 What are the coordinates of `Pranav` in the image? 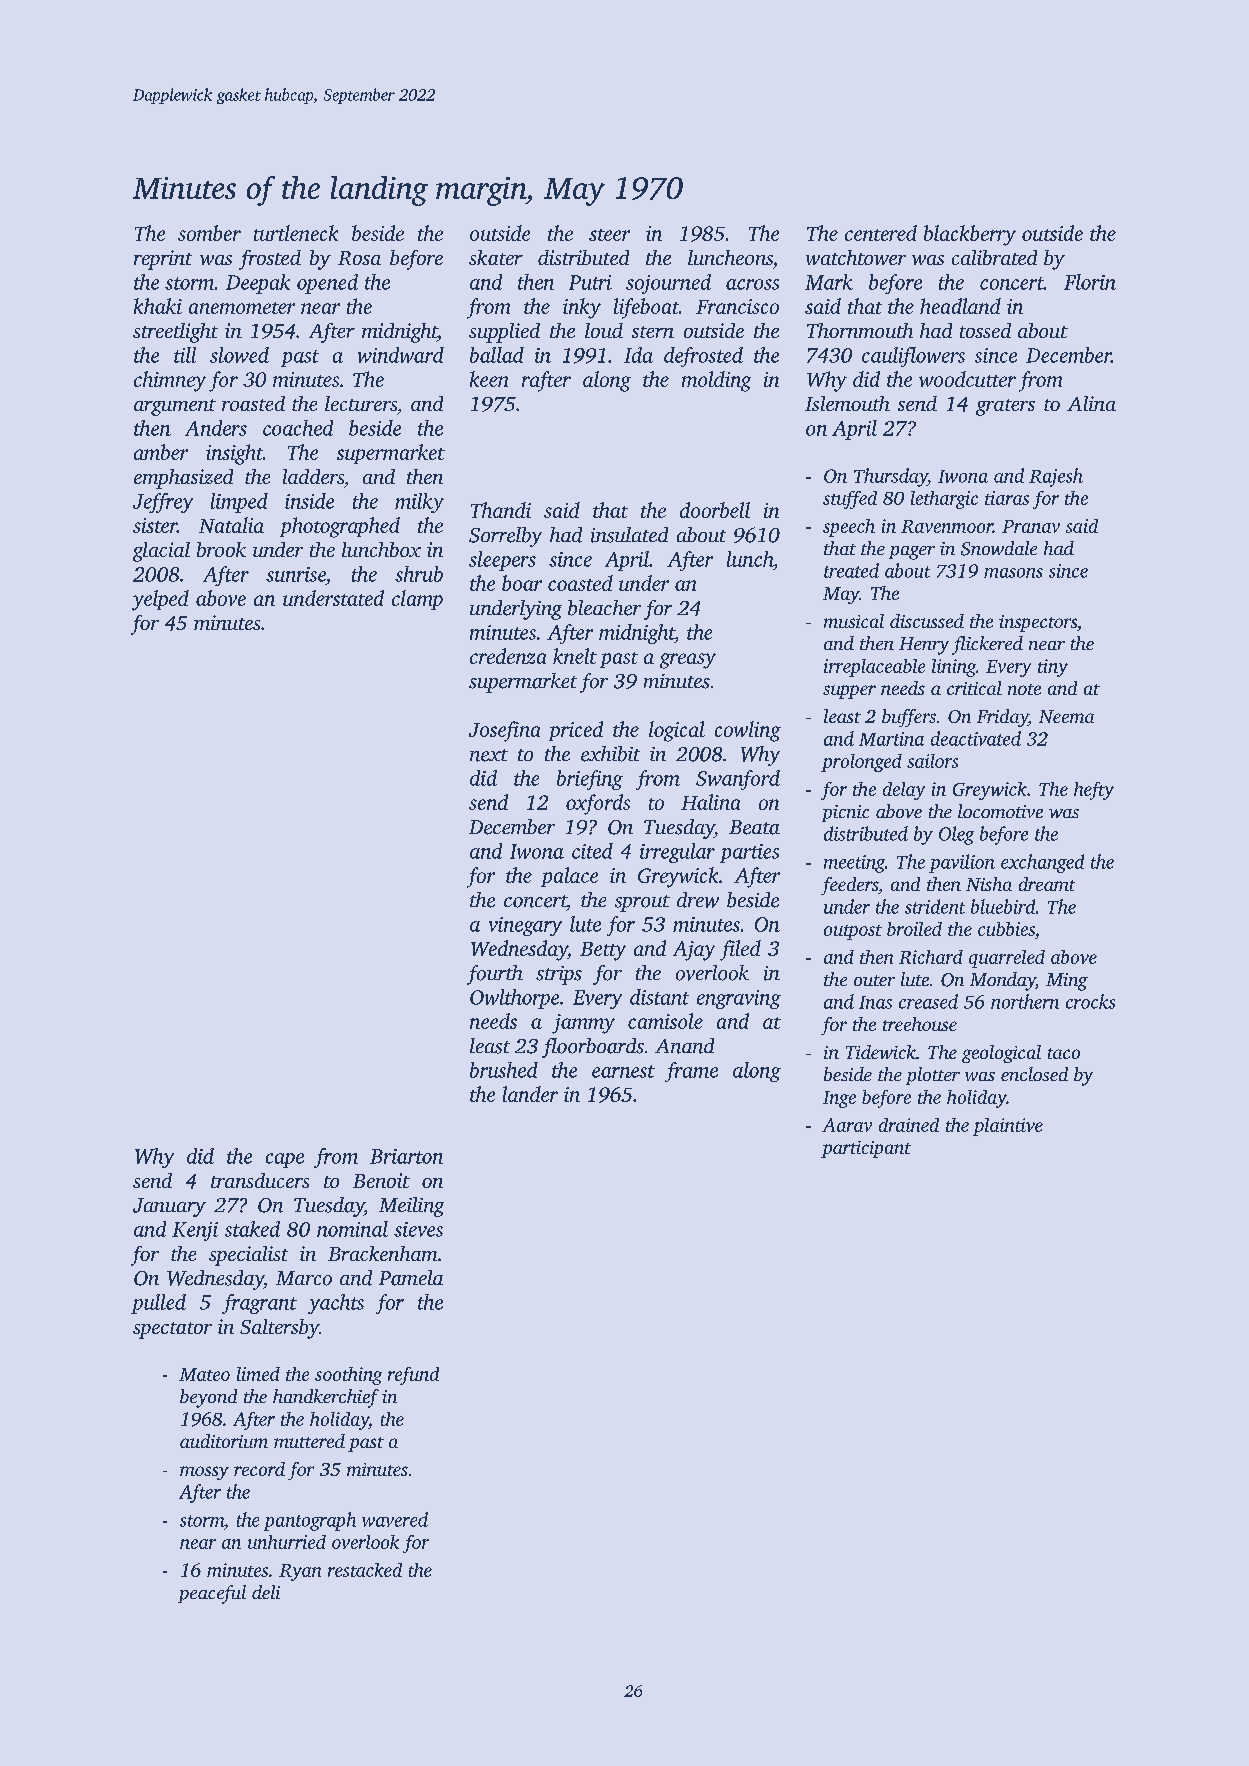 It's located at (1031, 526).
